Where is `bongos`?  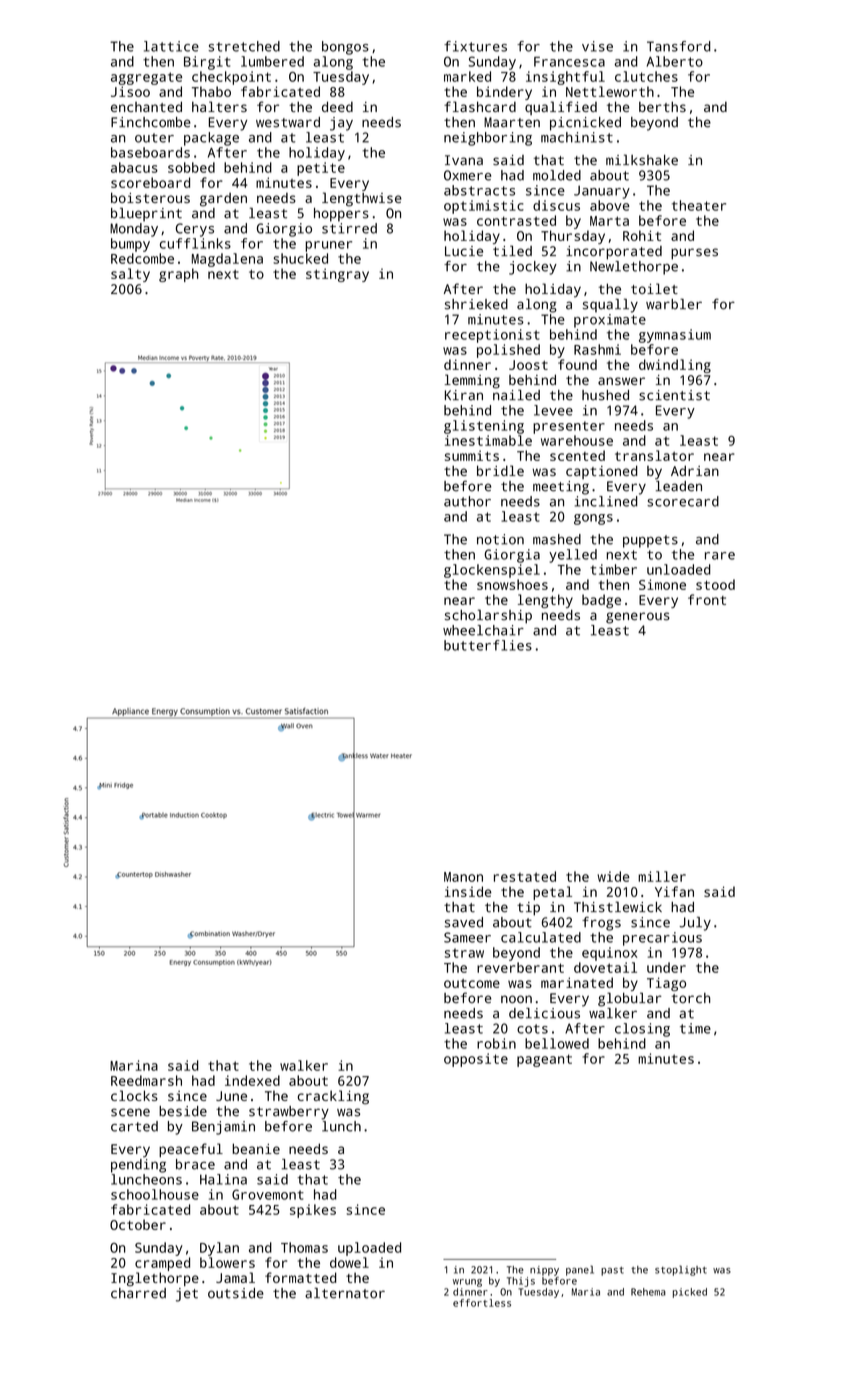 bongos is located at coordinates (345, 48).
